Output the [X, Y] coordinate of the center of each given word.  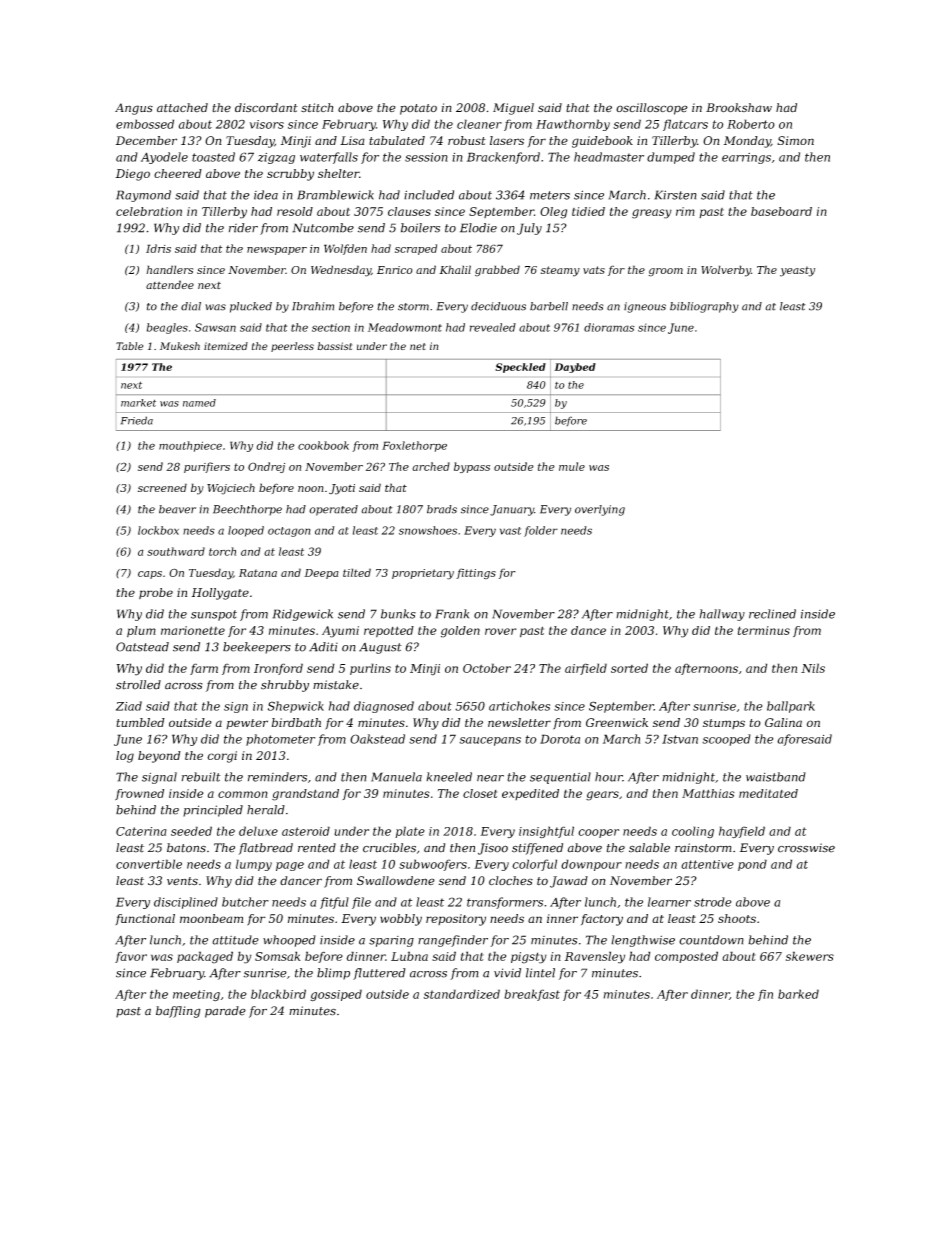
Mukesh [180, 346]
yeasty [797, 271]
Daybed [575, 368]
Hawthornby [573, 125]
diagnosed [384, 707]
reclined [772, 614]
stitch [317, 108]
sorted [629, 668]
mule [572, 466]
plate [410, 832]
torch [222, 551]
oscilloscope [652, 109]
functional [145, 919]
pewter [247, 724]
